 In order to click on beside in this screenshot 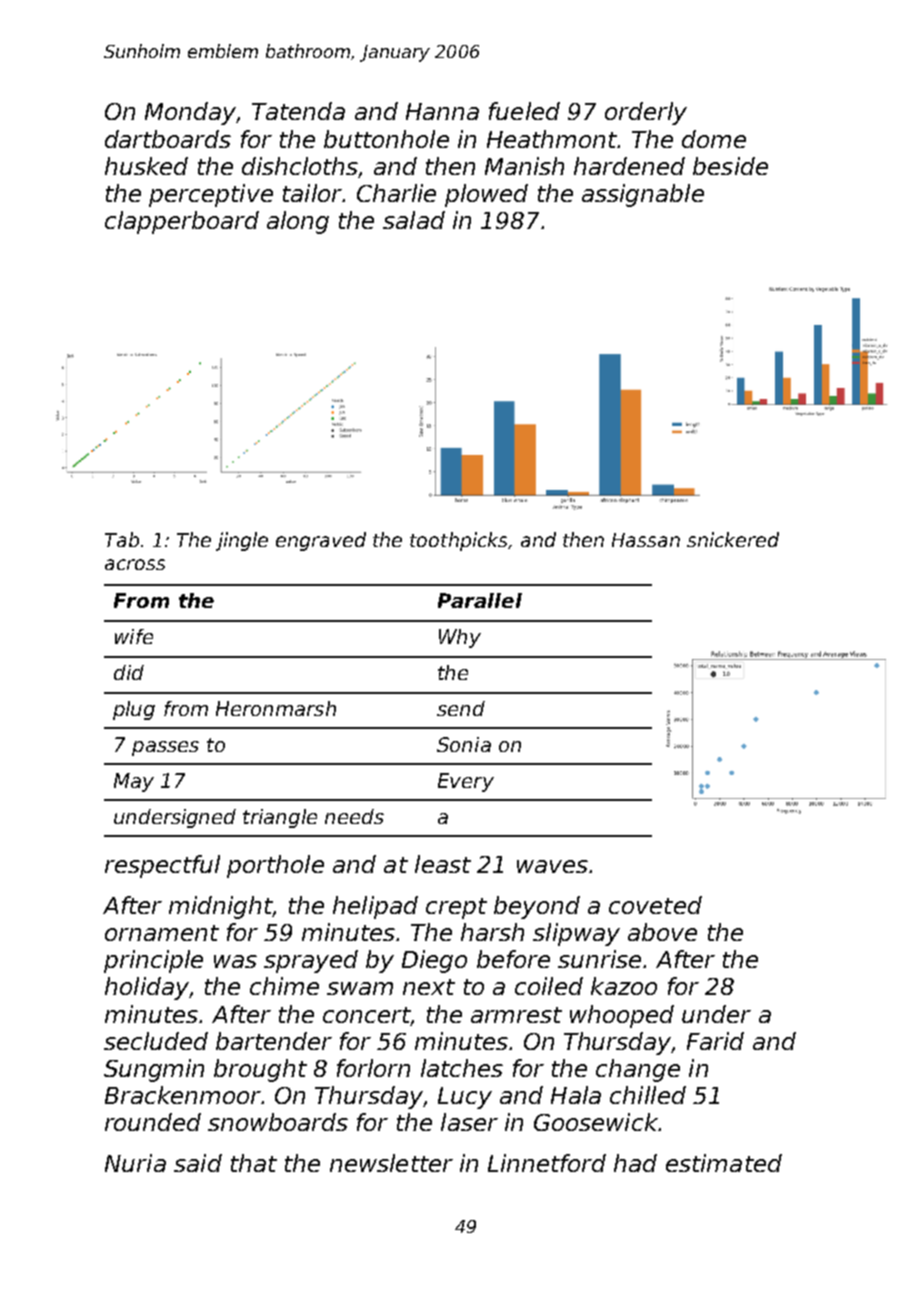, I will do `click(730, 166)`.
